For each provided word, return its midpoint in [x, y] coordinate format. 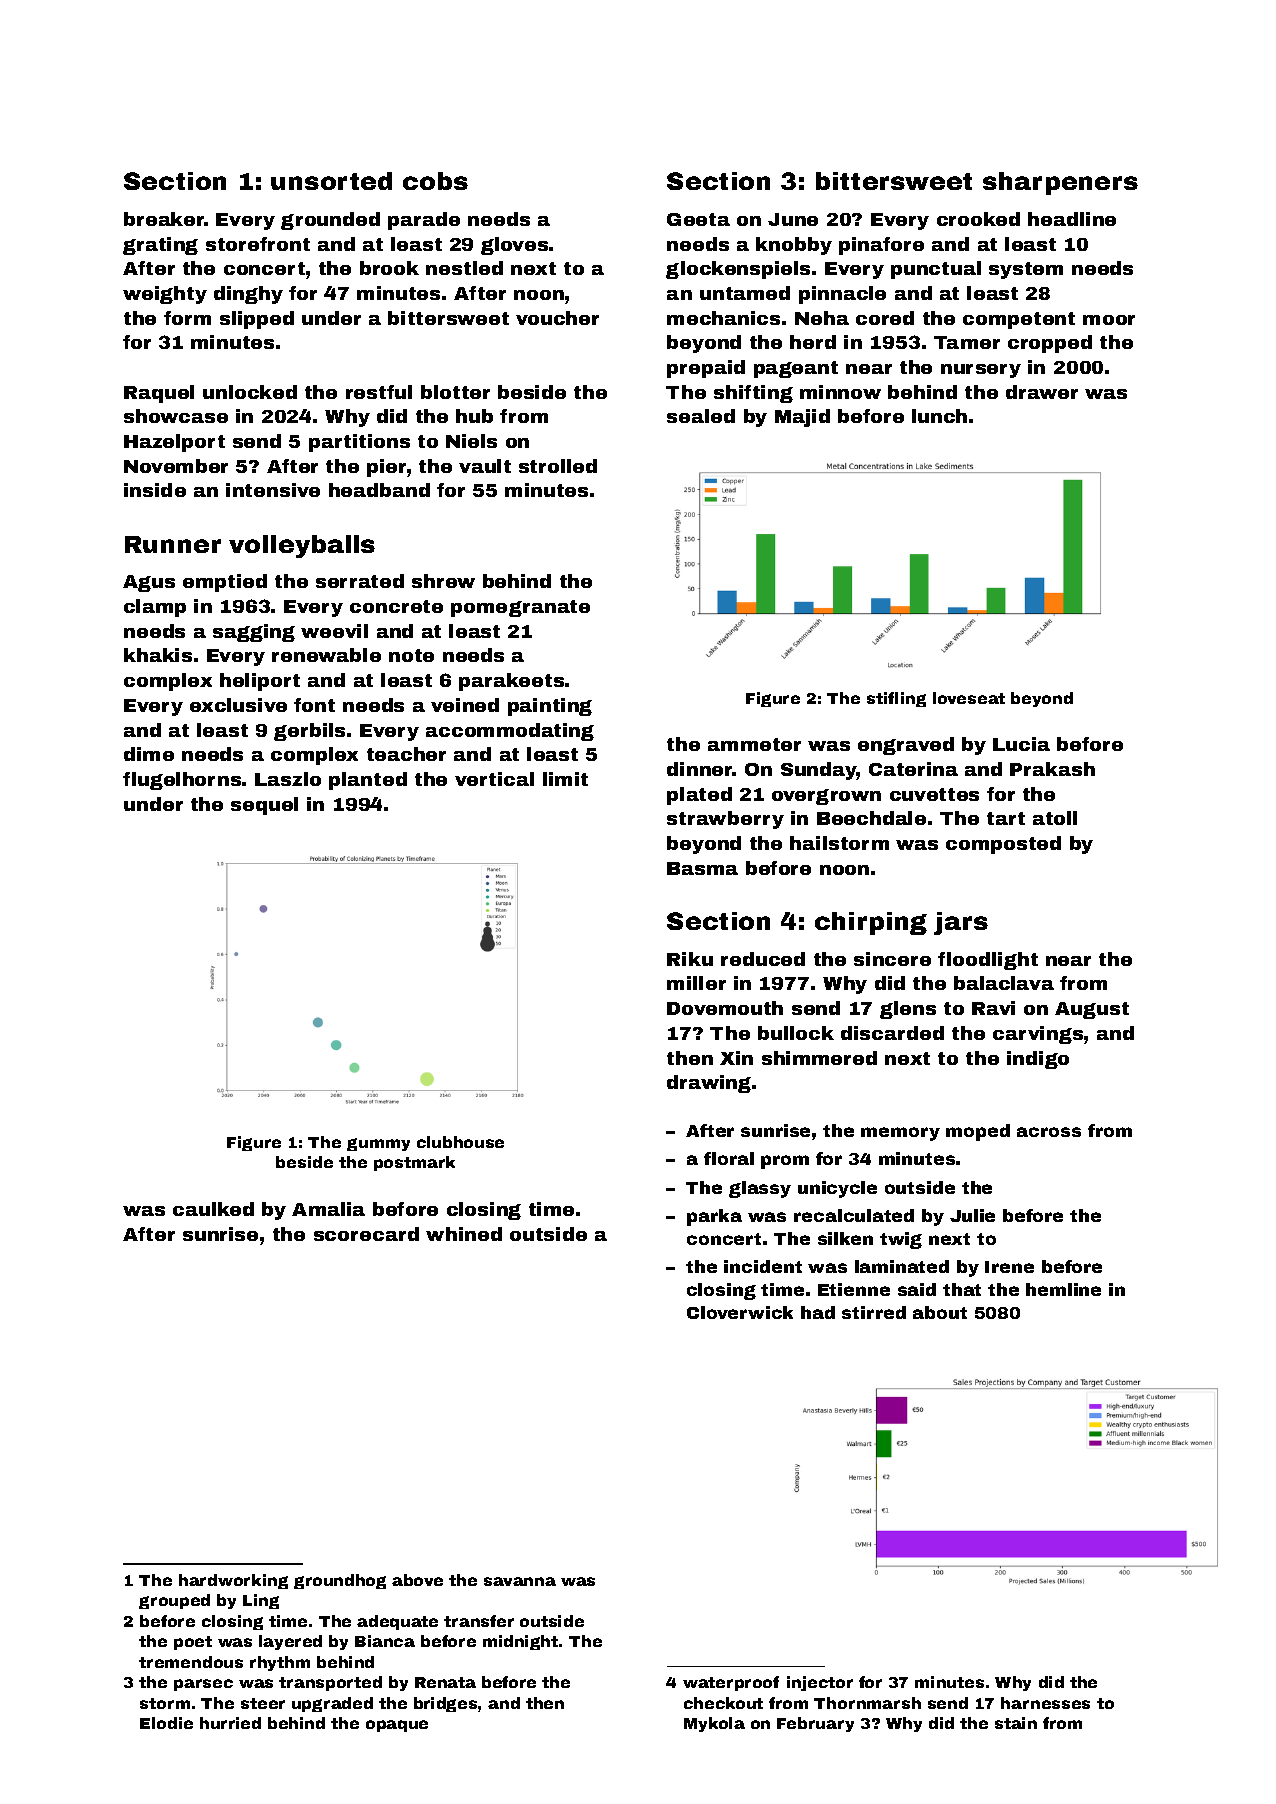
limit [565, 779]
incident [763, 1266]
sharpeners [1060, 183]
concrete [396, 606]
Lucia [1021, 744]
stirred [874, 1312]
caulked [213, 1209]
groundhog [340, 1581]
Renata [445, 1682]
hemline [1063, 1289]
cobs [435, 181]
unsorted [331, 181]
